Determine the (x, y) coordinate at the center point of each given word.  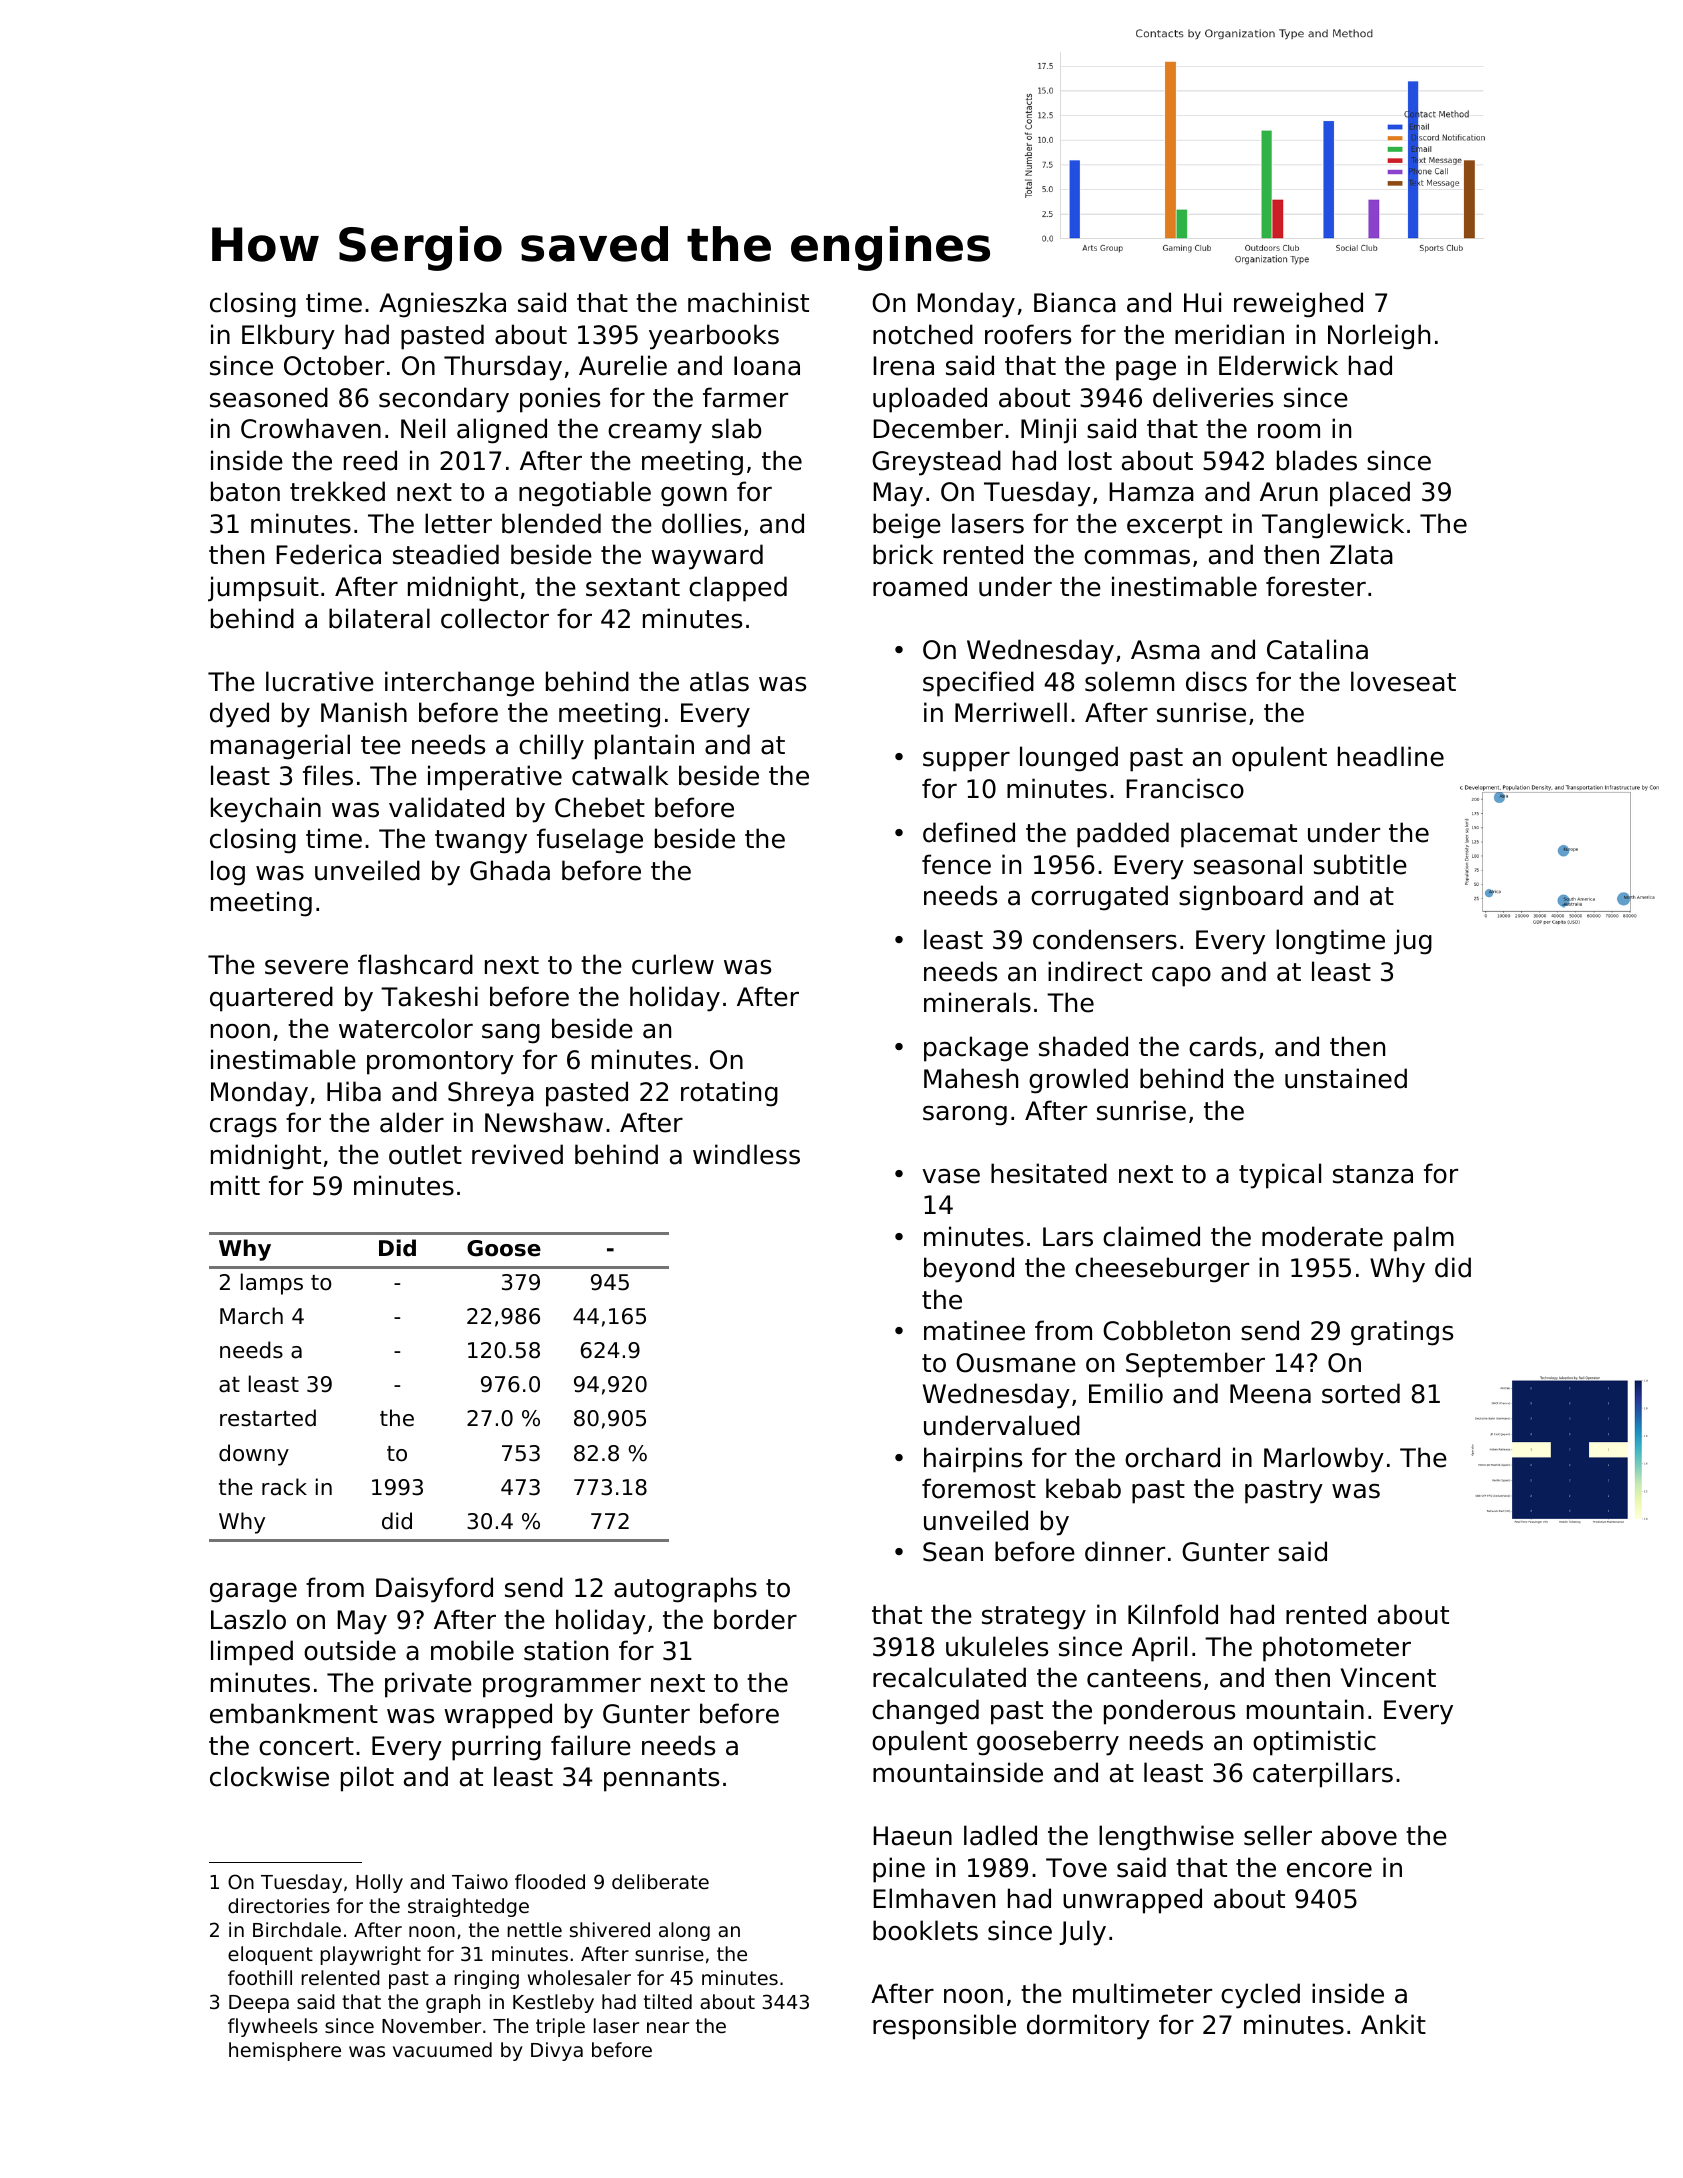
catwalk (620, 775)
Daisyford (434, 1590)
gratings (1402, 1333)
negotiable (585, 494)
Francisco (1185, 788)
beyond (969, 1270)
